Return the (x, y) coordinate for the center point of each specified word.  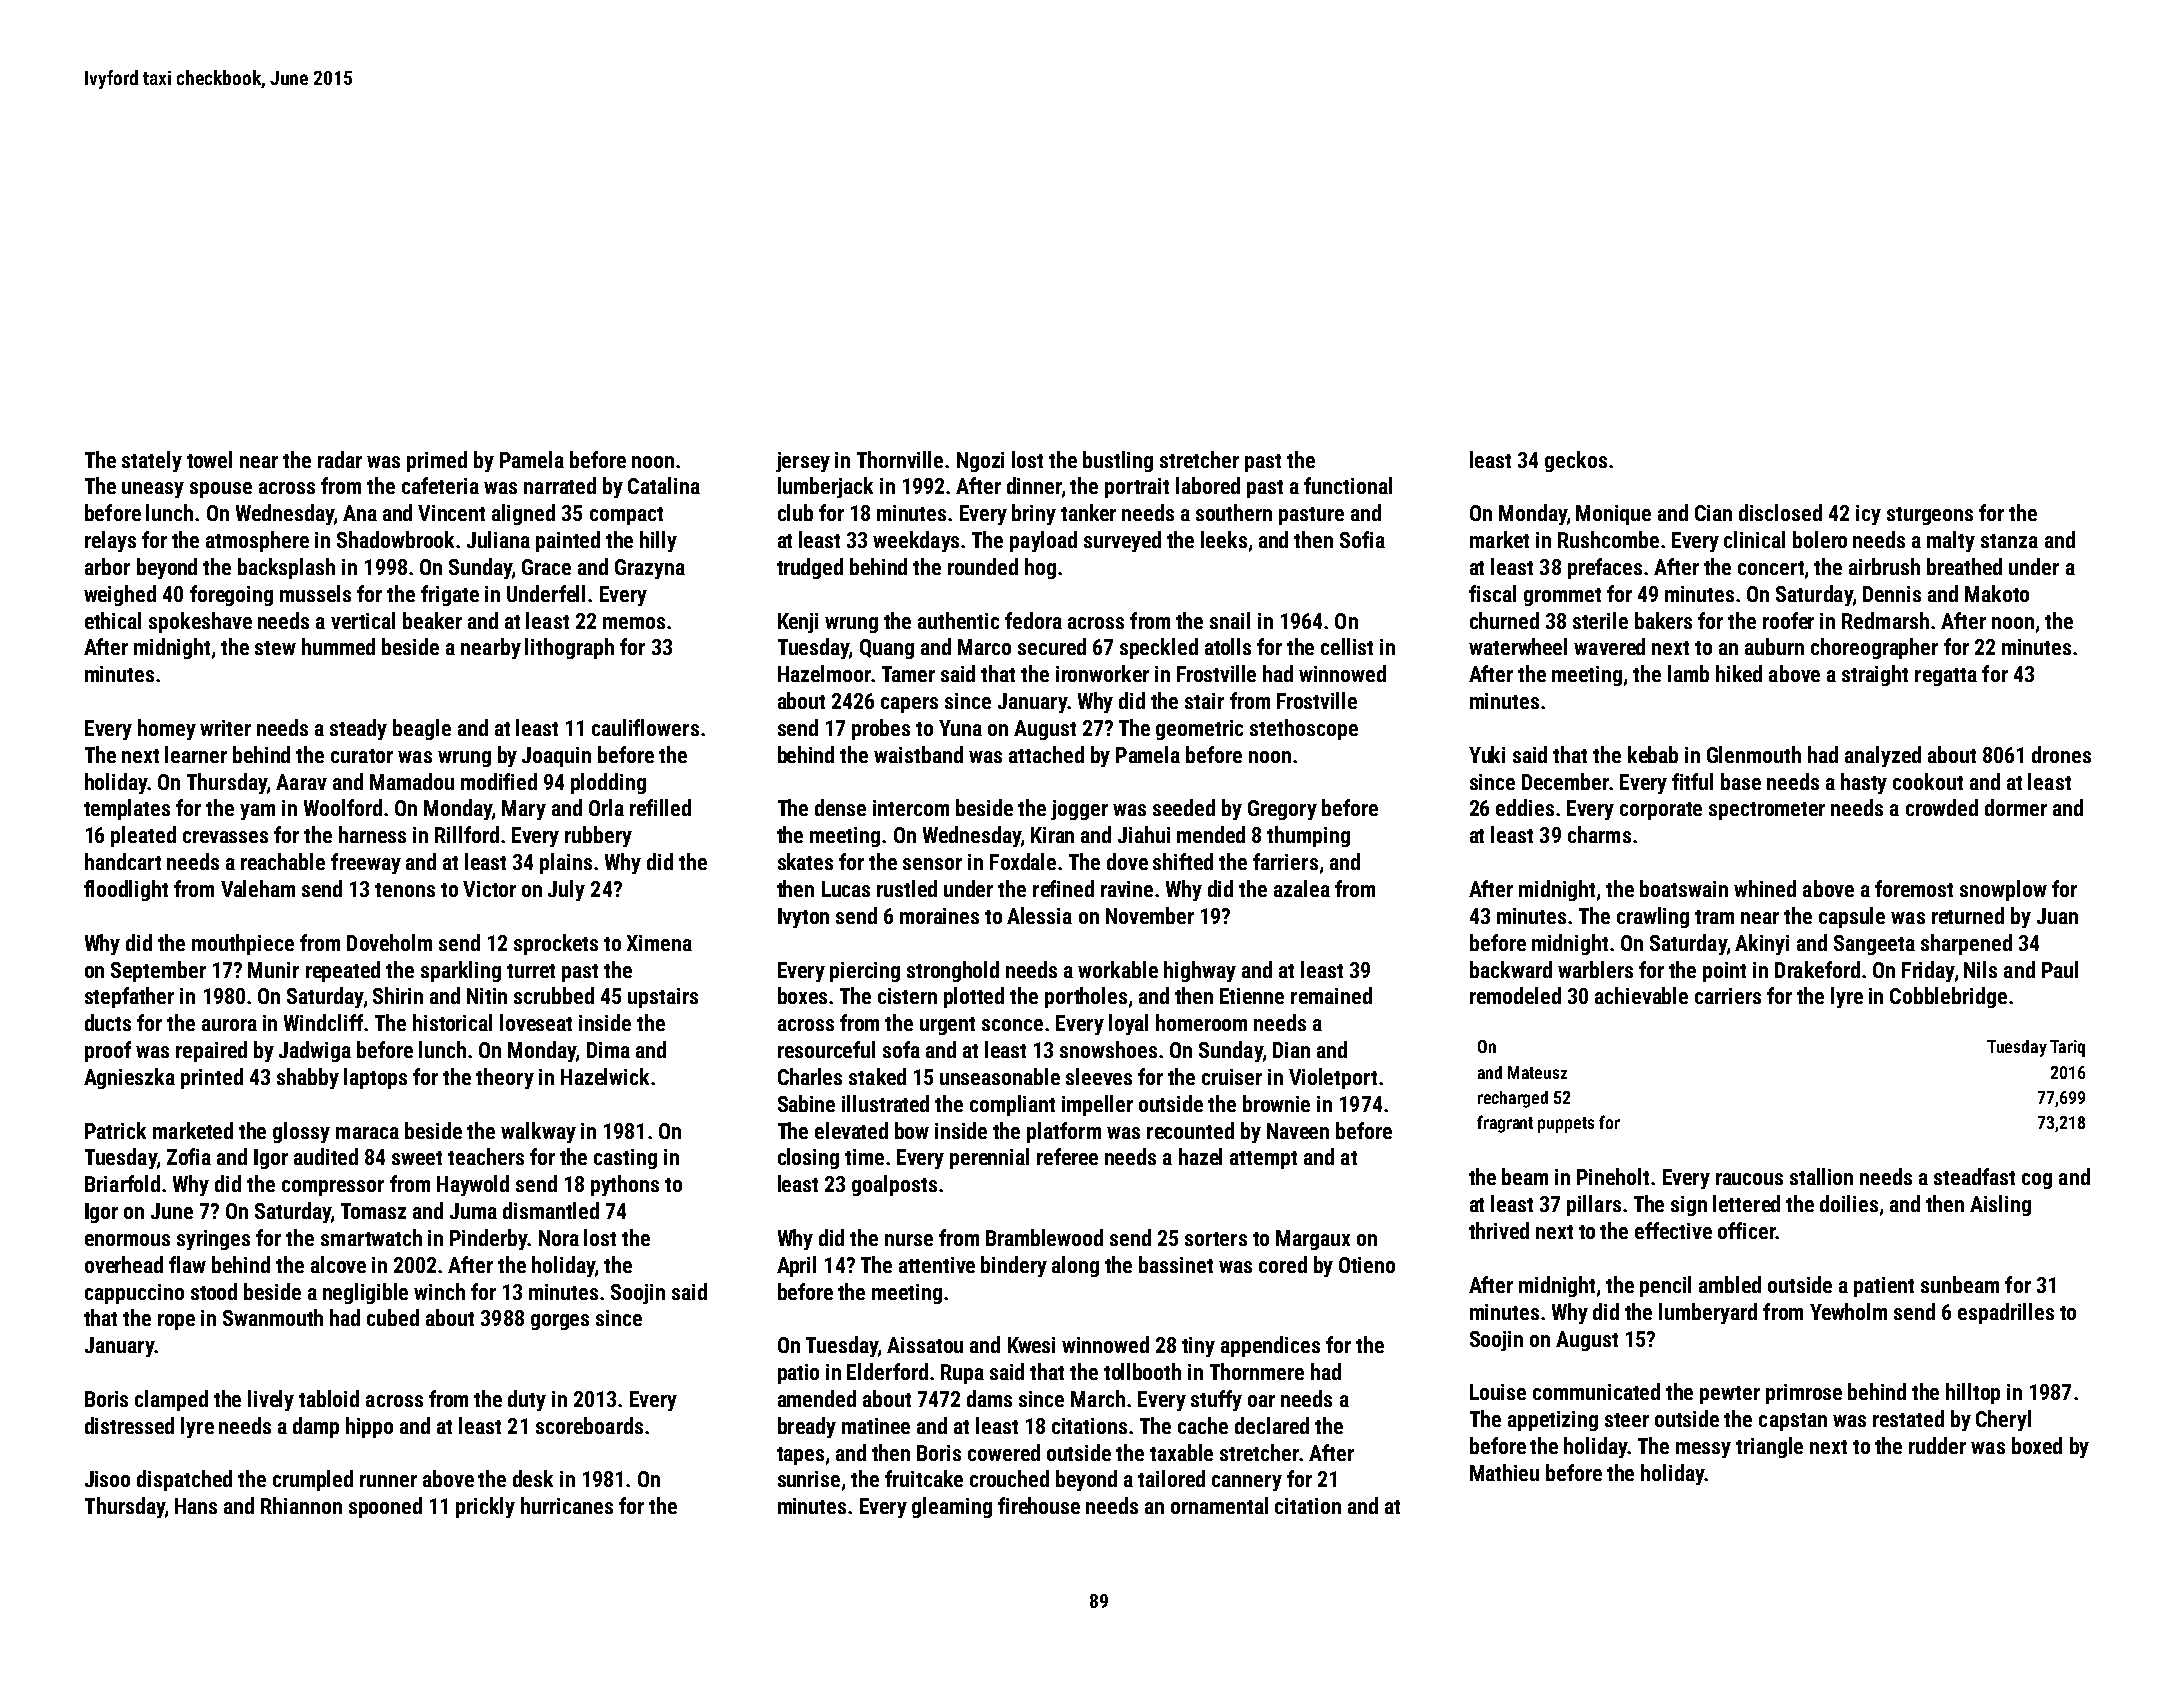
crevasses (225, 837)
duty (527, 1400)
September (158, 971)
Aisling (2000, 1205)
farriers (1285, 861)
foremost (1914, 888)
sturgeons (1930, 516)
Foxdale (1023, 861)
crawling (1653, 917)
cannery (1247, 1483)
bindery (1014, 1266)
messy (1703, 1450)
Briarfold (122, 1183)
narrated (560, 485)
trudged (810, 568)
